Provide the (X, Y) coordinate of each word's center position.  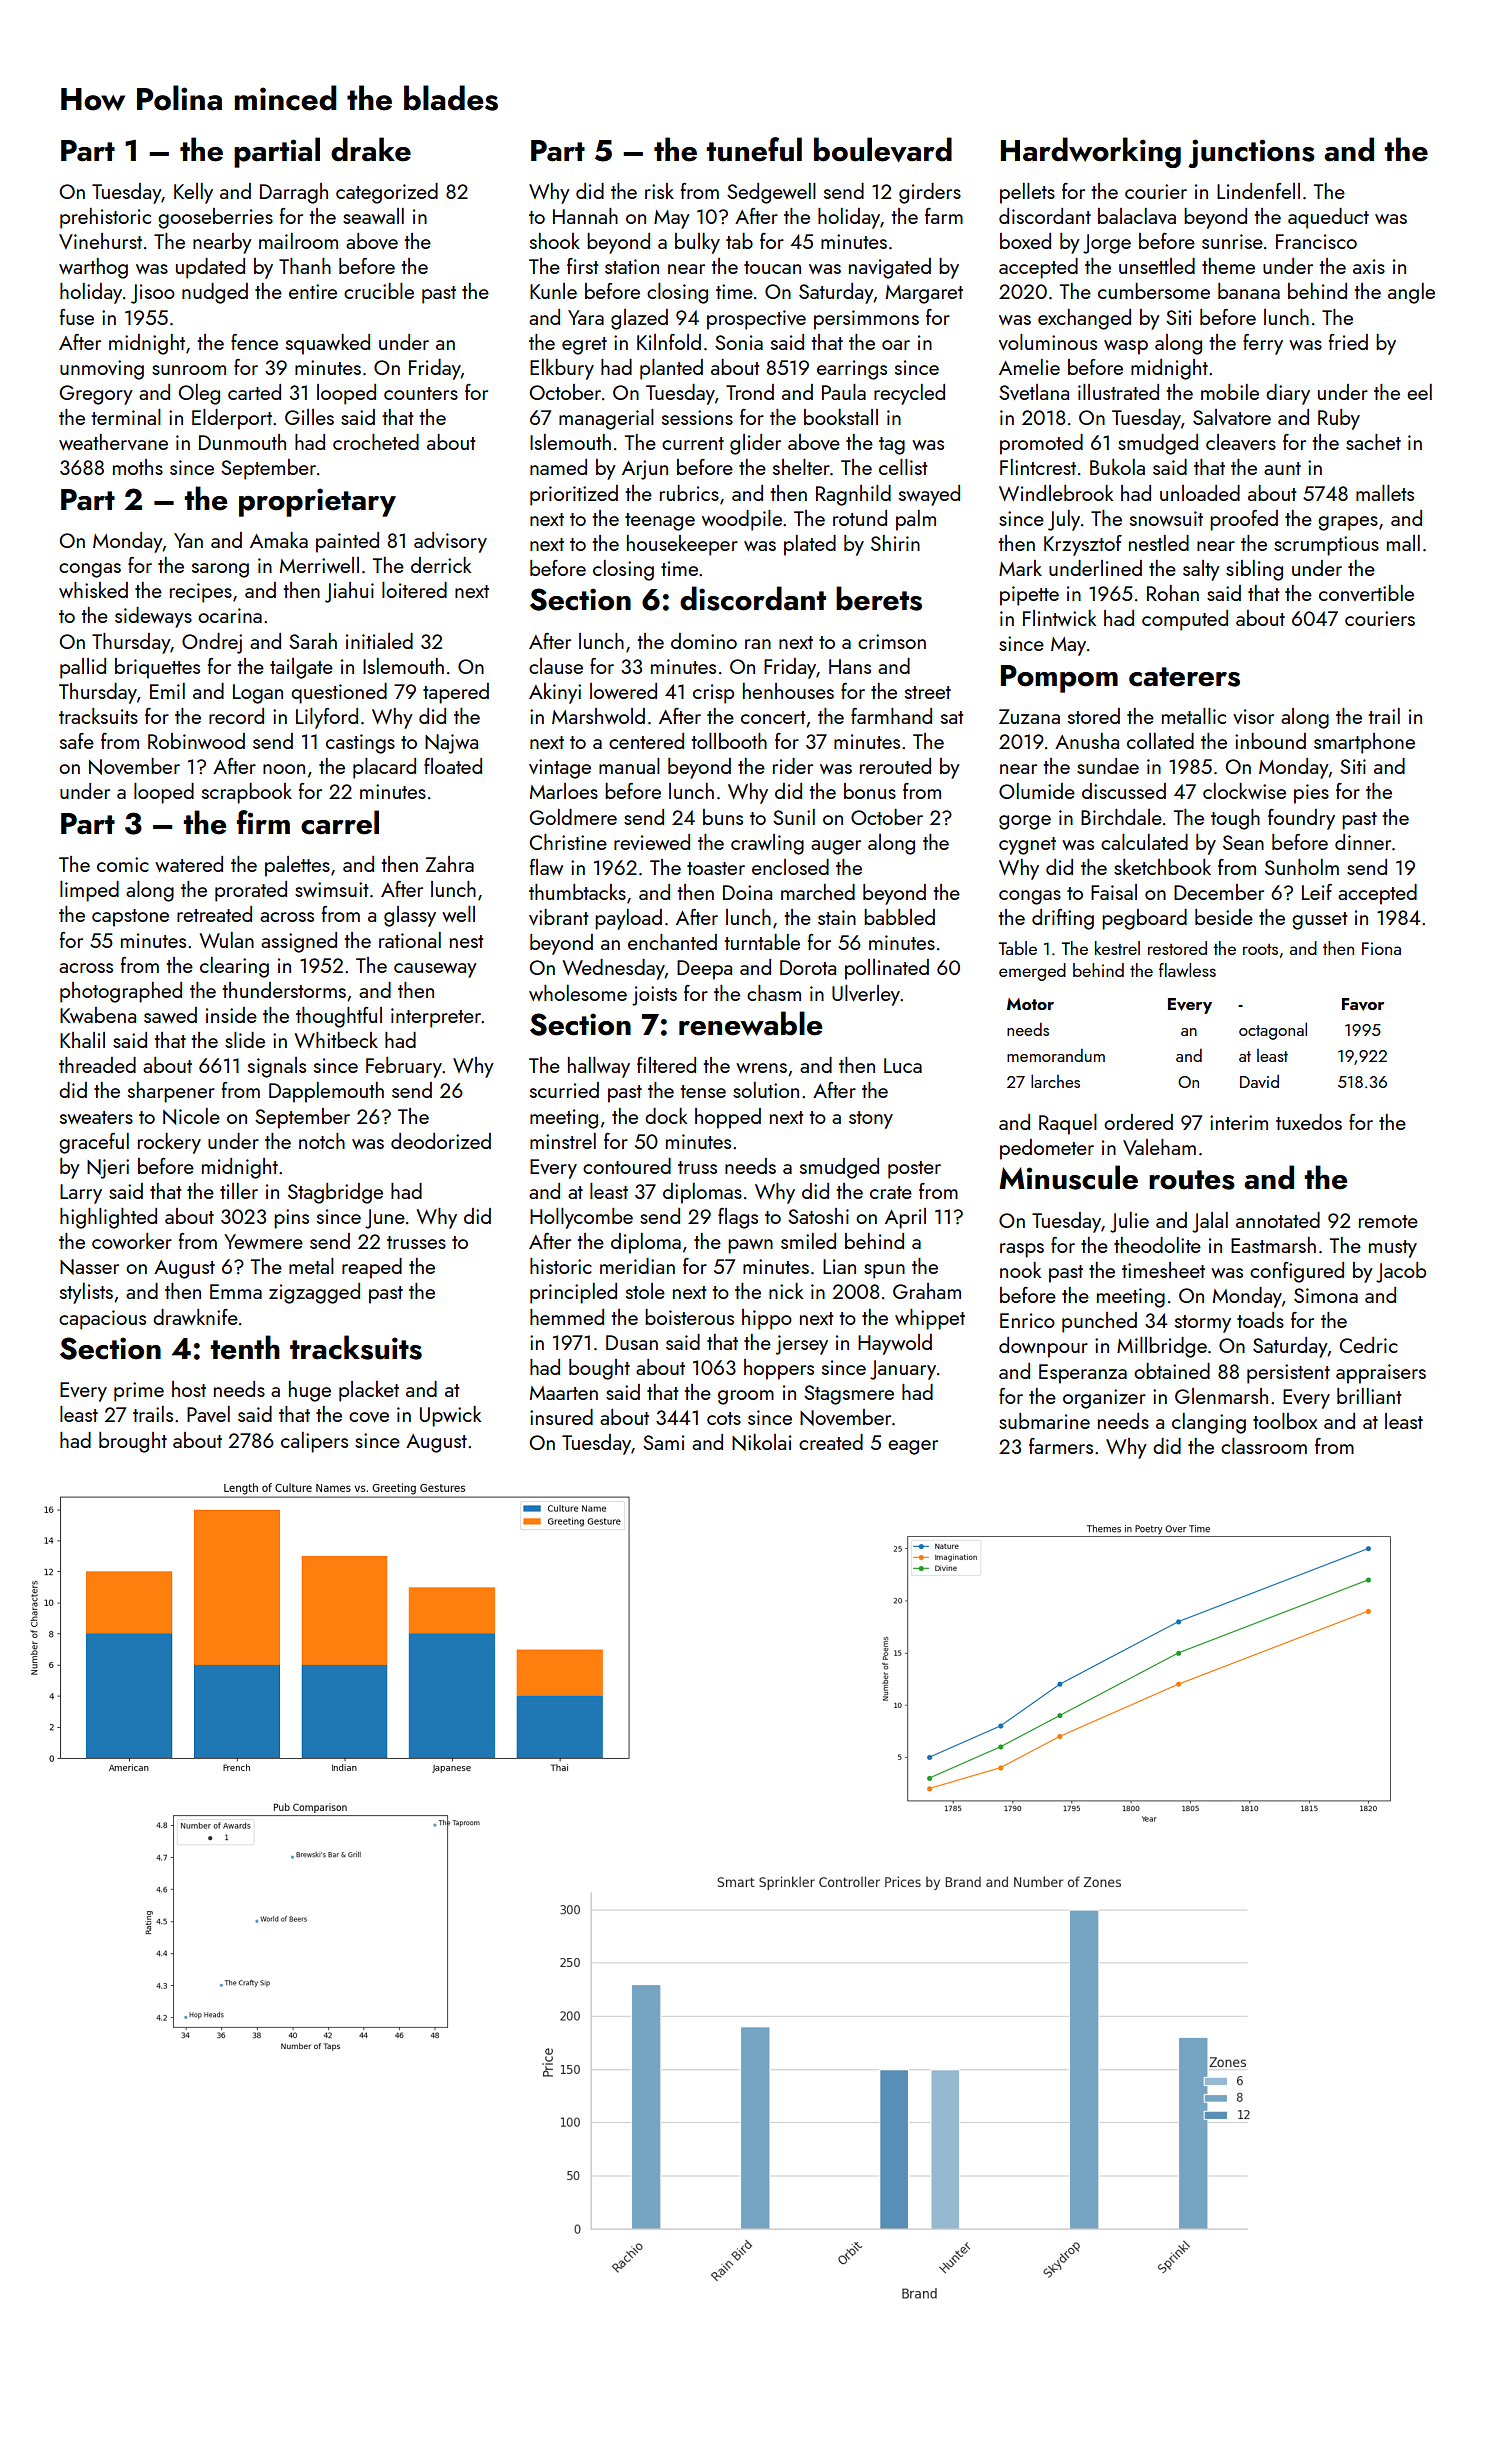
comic (123, 864)
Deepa (704, 970)
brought (133, 1442)
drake (371, 149)
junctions (1251, 153)
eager (913, 1447)
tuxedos (1309, 1122)
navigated (890, 268)
